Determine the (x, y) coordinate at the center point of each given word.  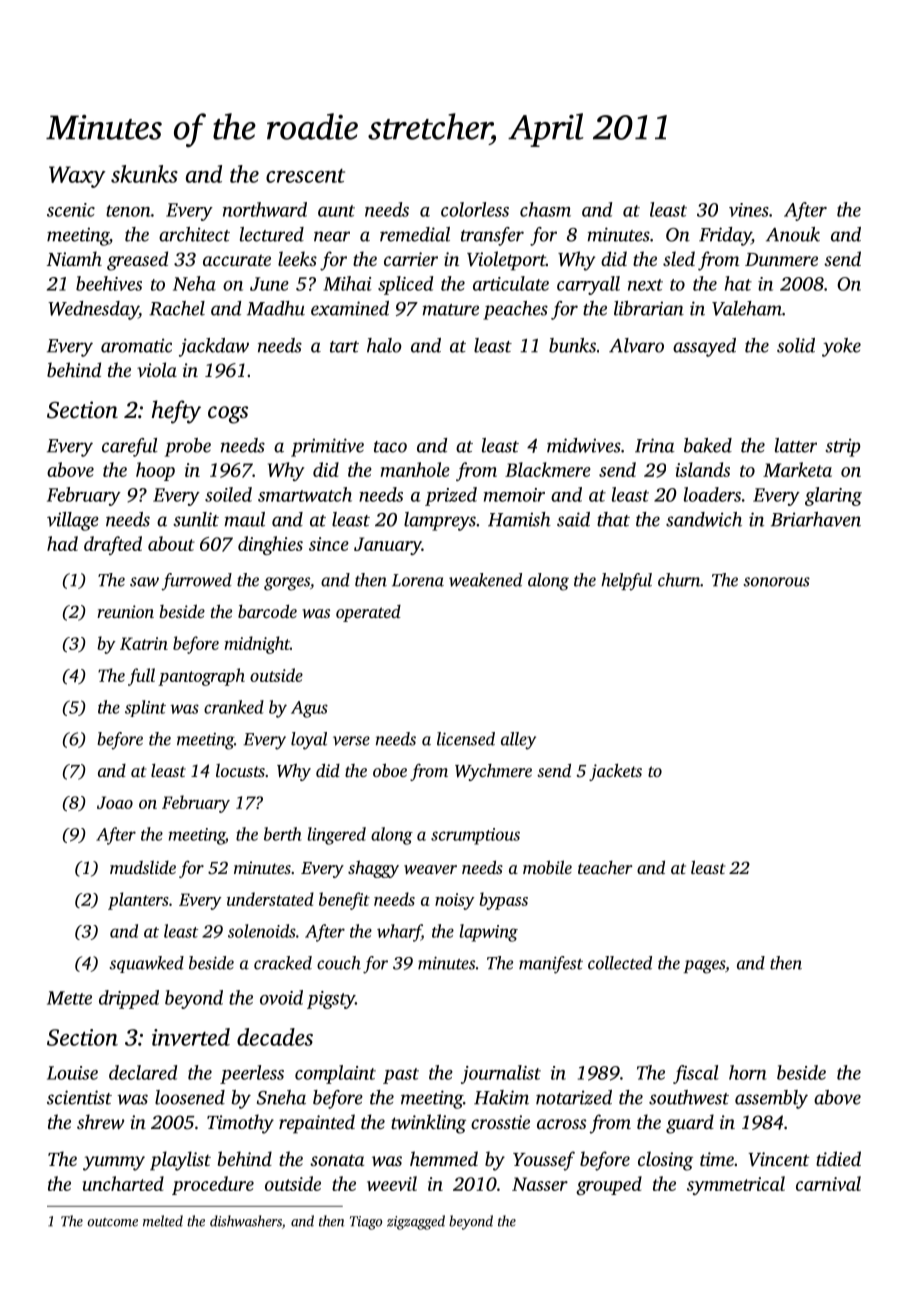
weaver (430, 869)
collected (620, 963)
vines (749, 210)
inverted (191, 1037)
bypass (503, 901)
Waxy (77, 177)
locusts (240, 770)
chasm (545, 209)
